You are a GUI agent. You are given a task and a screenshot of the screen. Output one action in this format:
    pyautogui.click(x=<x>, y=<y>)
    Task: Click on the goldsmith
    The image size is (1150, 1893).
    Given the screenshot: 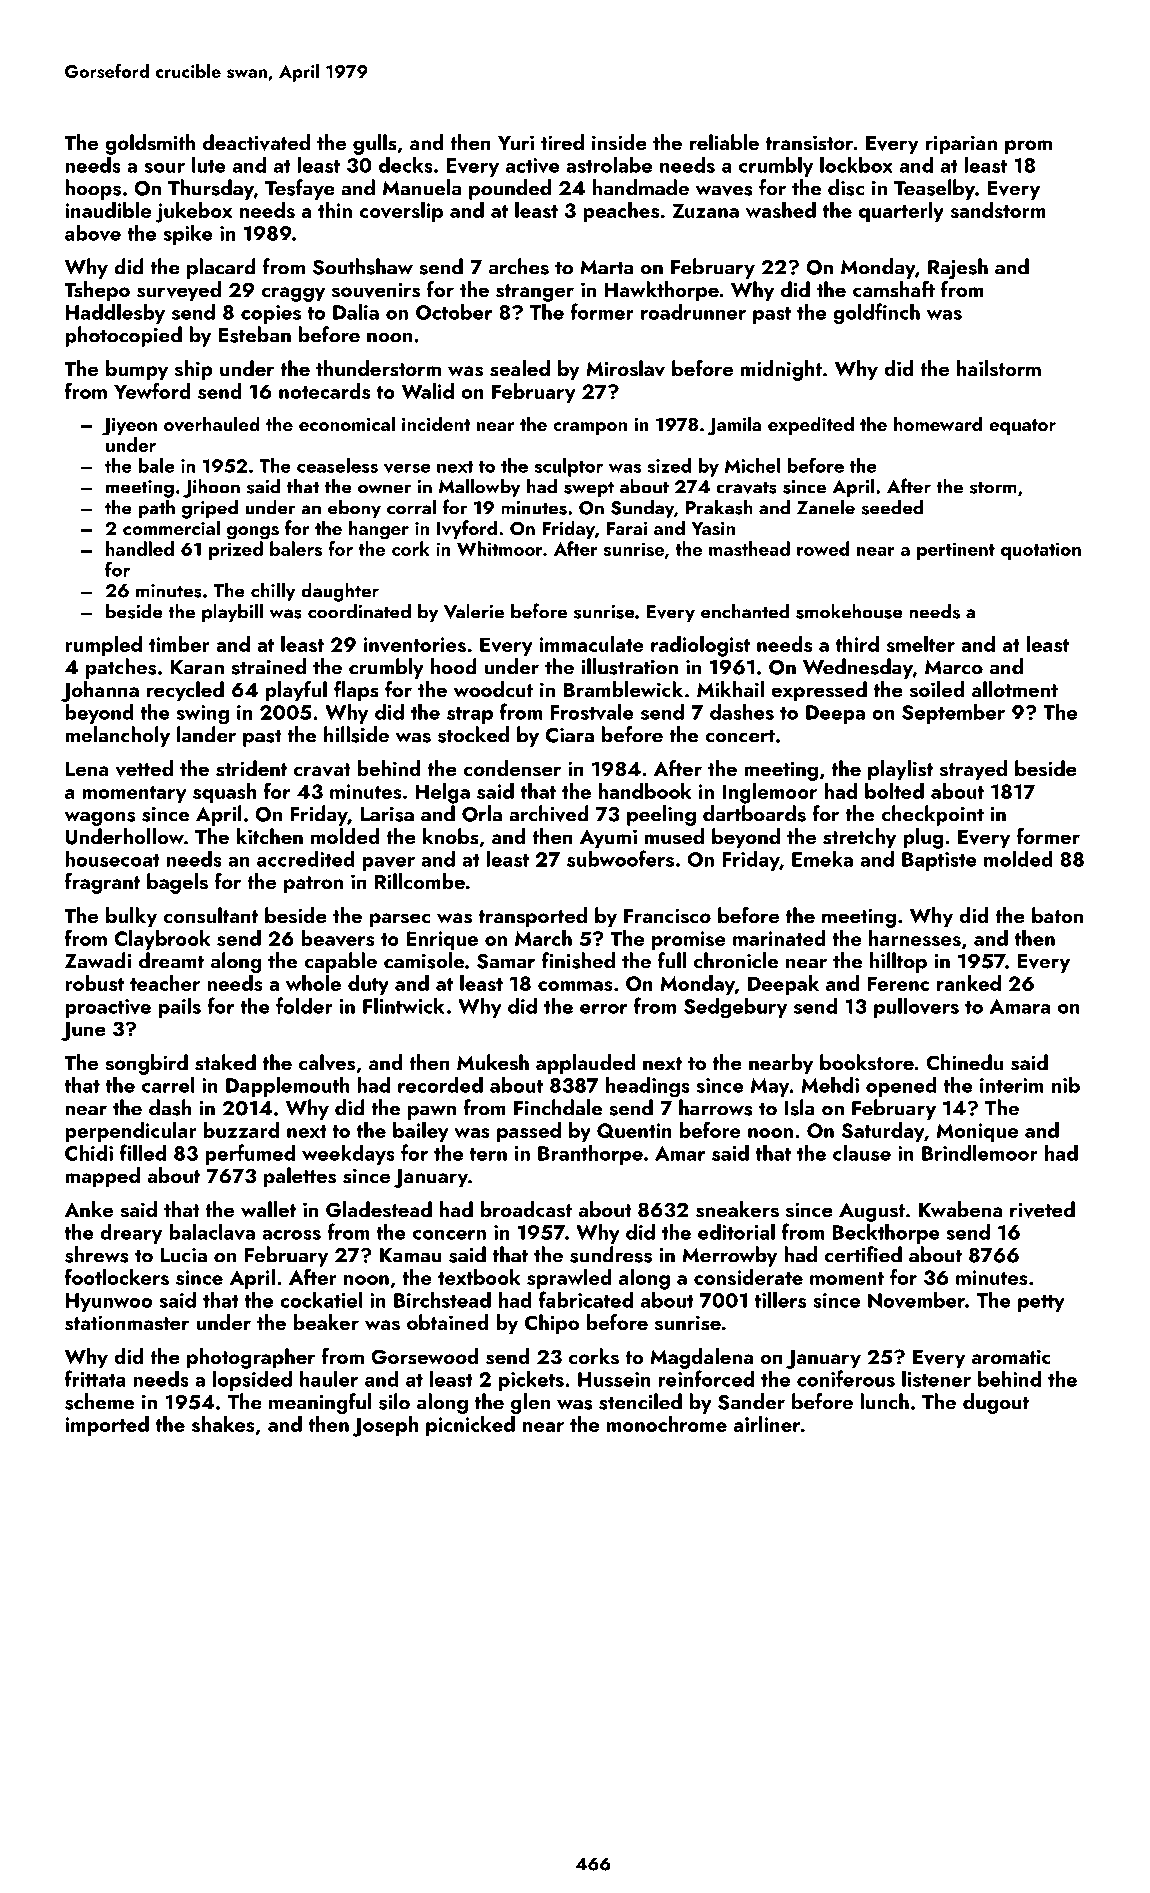 What is the action you would take?
    pyautogui.click(x=150, y=144)
